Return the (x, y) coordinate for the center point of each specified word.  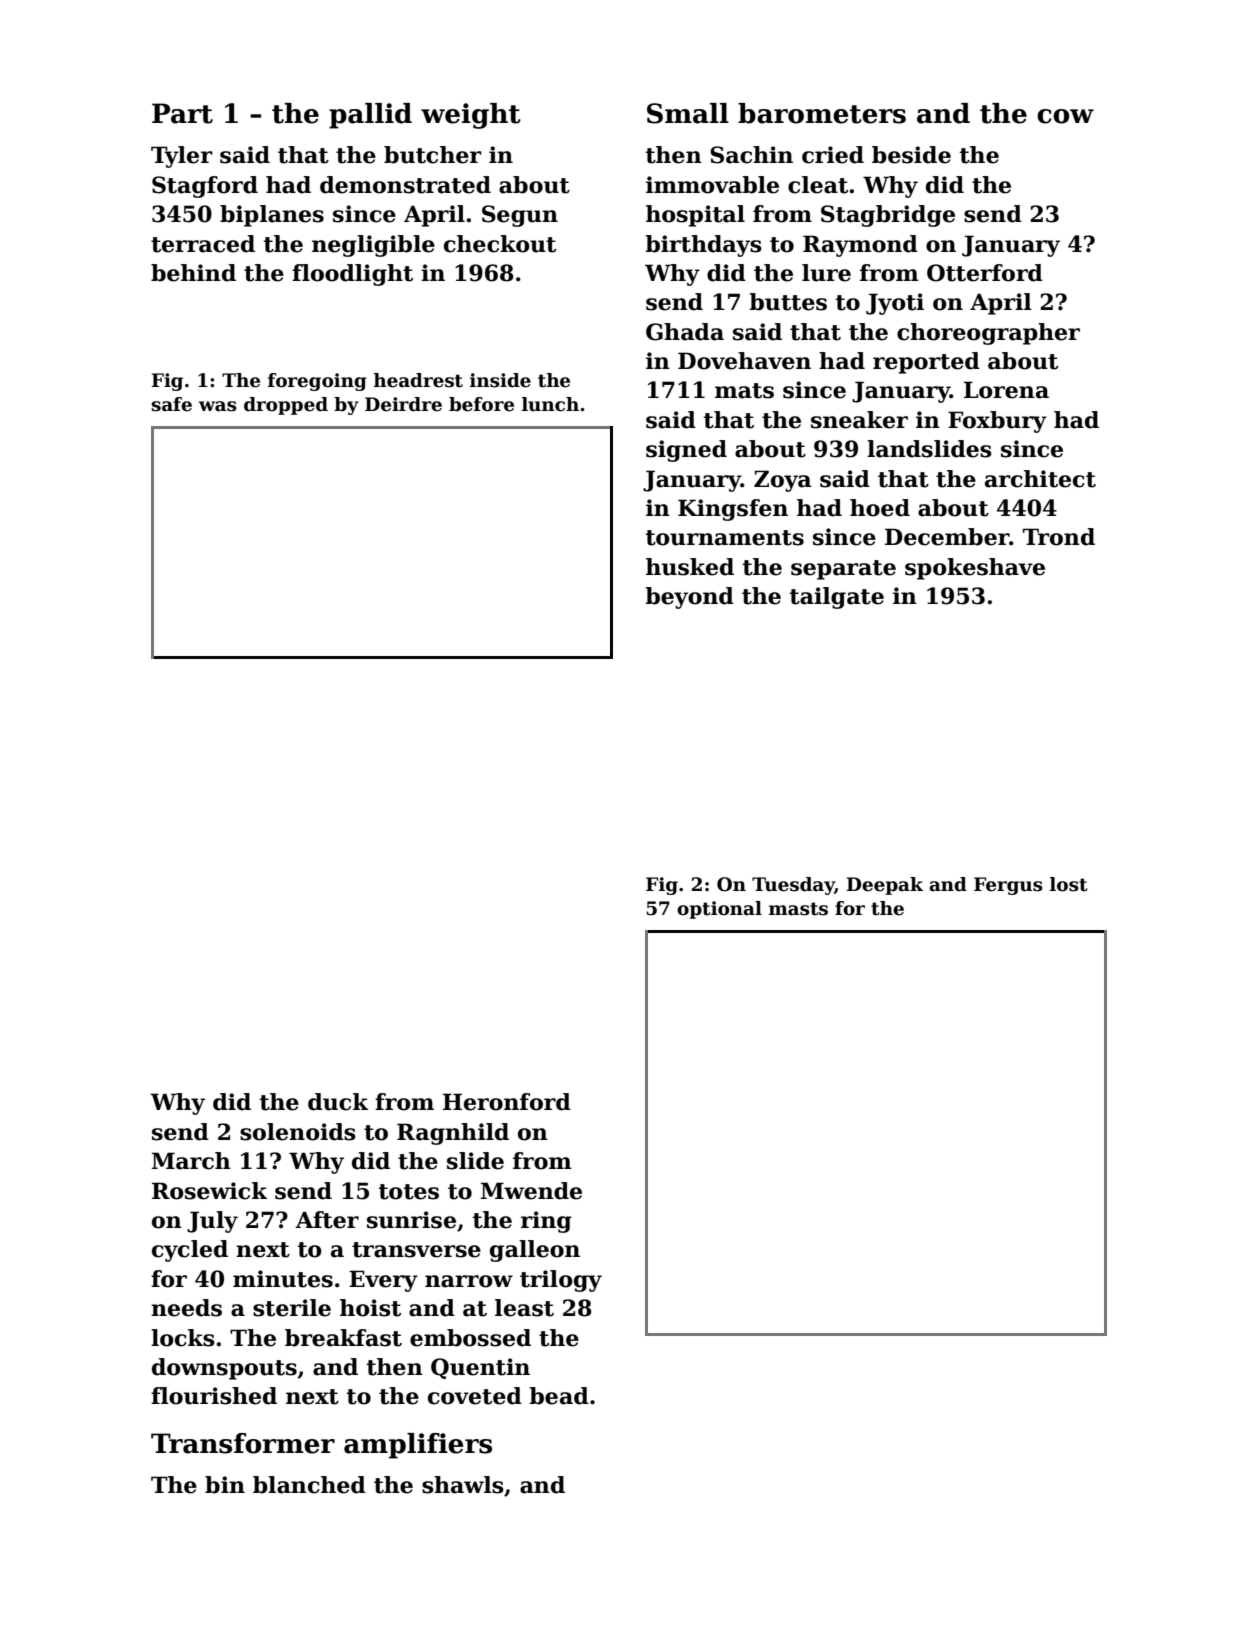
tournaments (725, 538)
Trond (1059, 537)
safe (171, 404)
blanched (309, 1485)
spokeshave (975, 569)
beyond (689, 598)
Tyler (182, 157)
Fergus (1008, 886)
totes (409, 1192)
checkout (500, 244)
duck (338, 1102)
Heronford (507, 1102)
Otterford (985, 273)
